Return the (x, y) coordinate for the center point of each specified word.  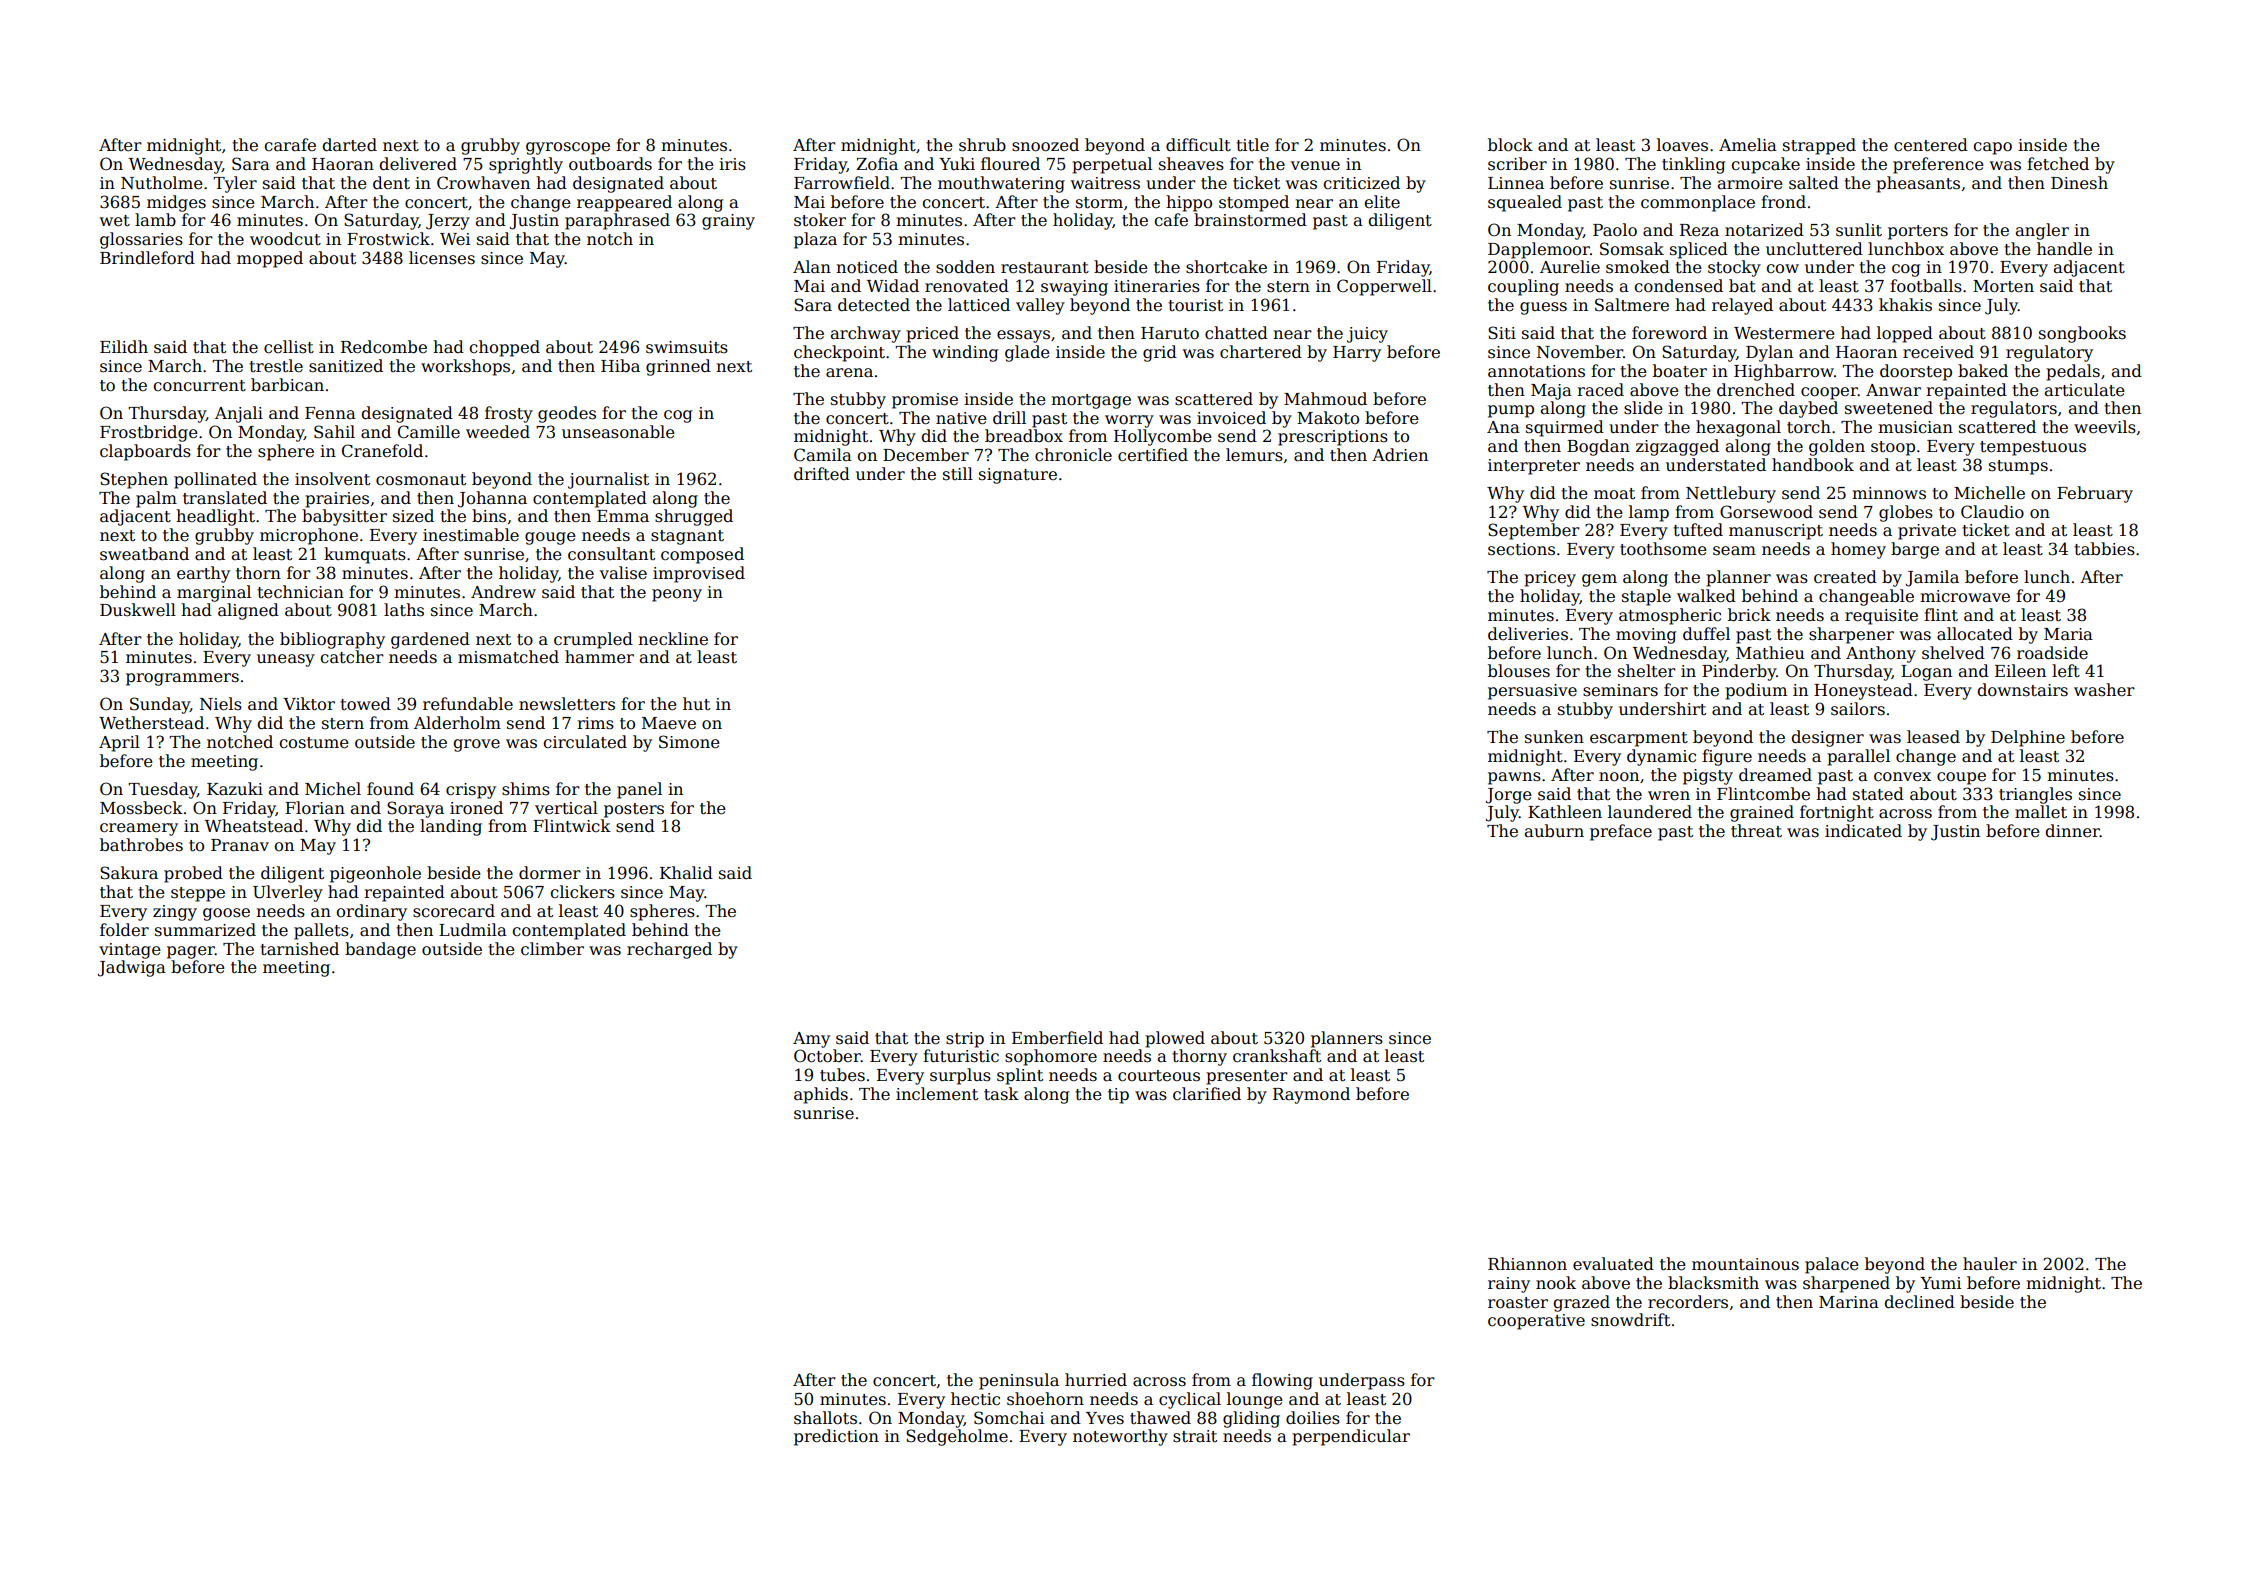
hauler (1990, 1263)
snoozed (1045, 145)
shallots (825, 1418)
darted (350, 145)
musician (1915, 427)
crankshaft (1277, 1056)
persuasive (1532, 692)
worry (1129, 421)
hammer (599, 657)
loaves (1682, 145)
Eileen (2020, 671)
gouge (550, 538)
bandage (380, 950)
